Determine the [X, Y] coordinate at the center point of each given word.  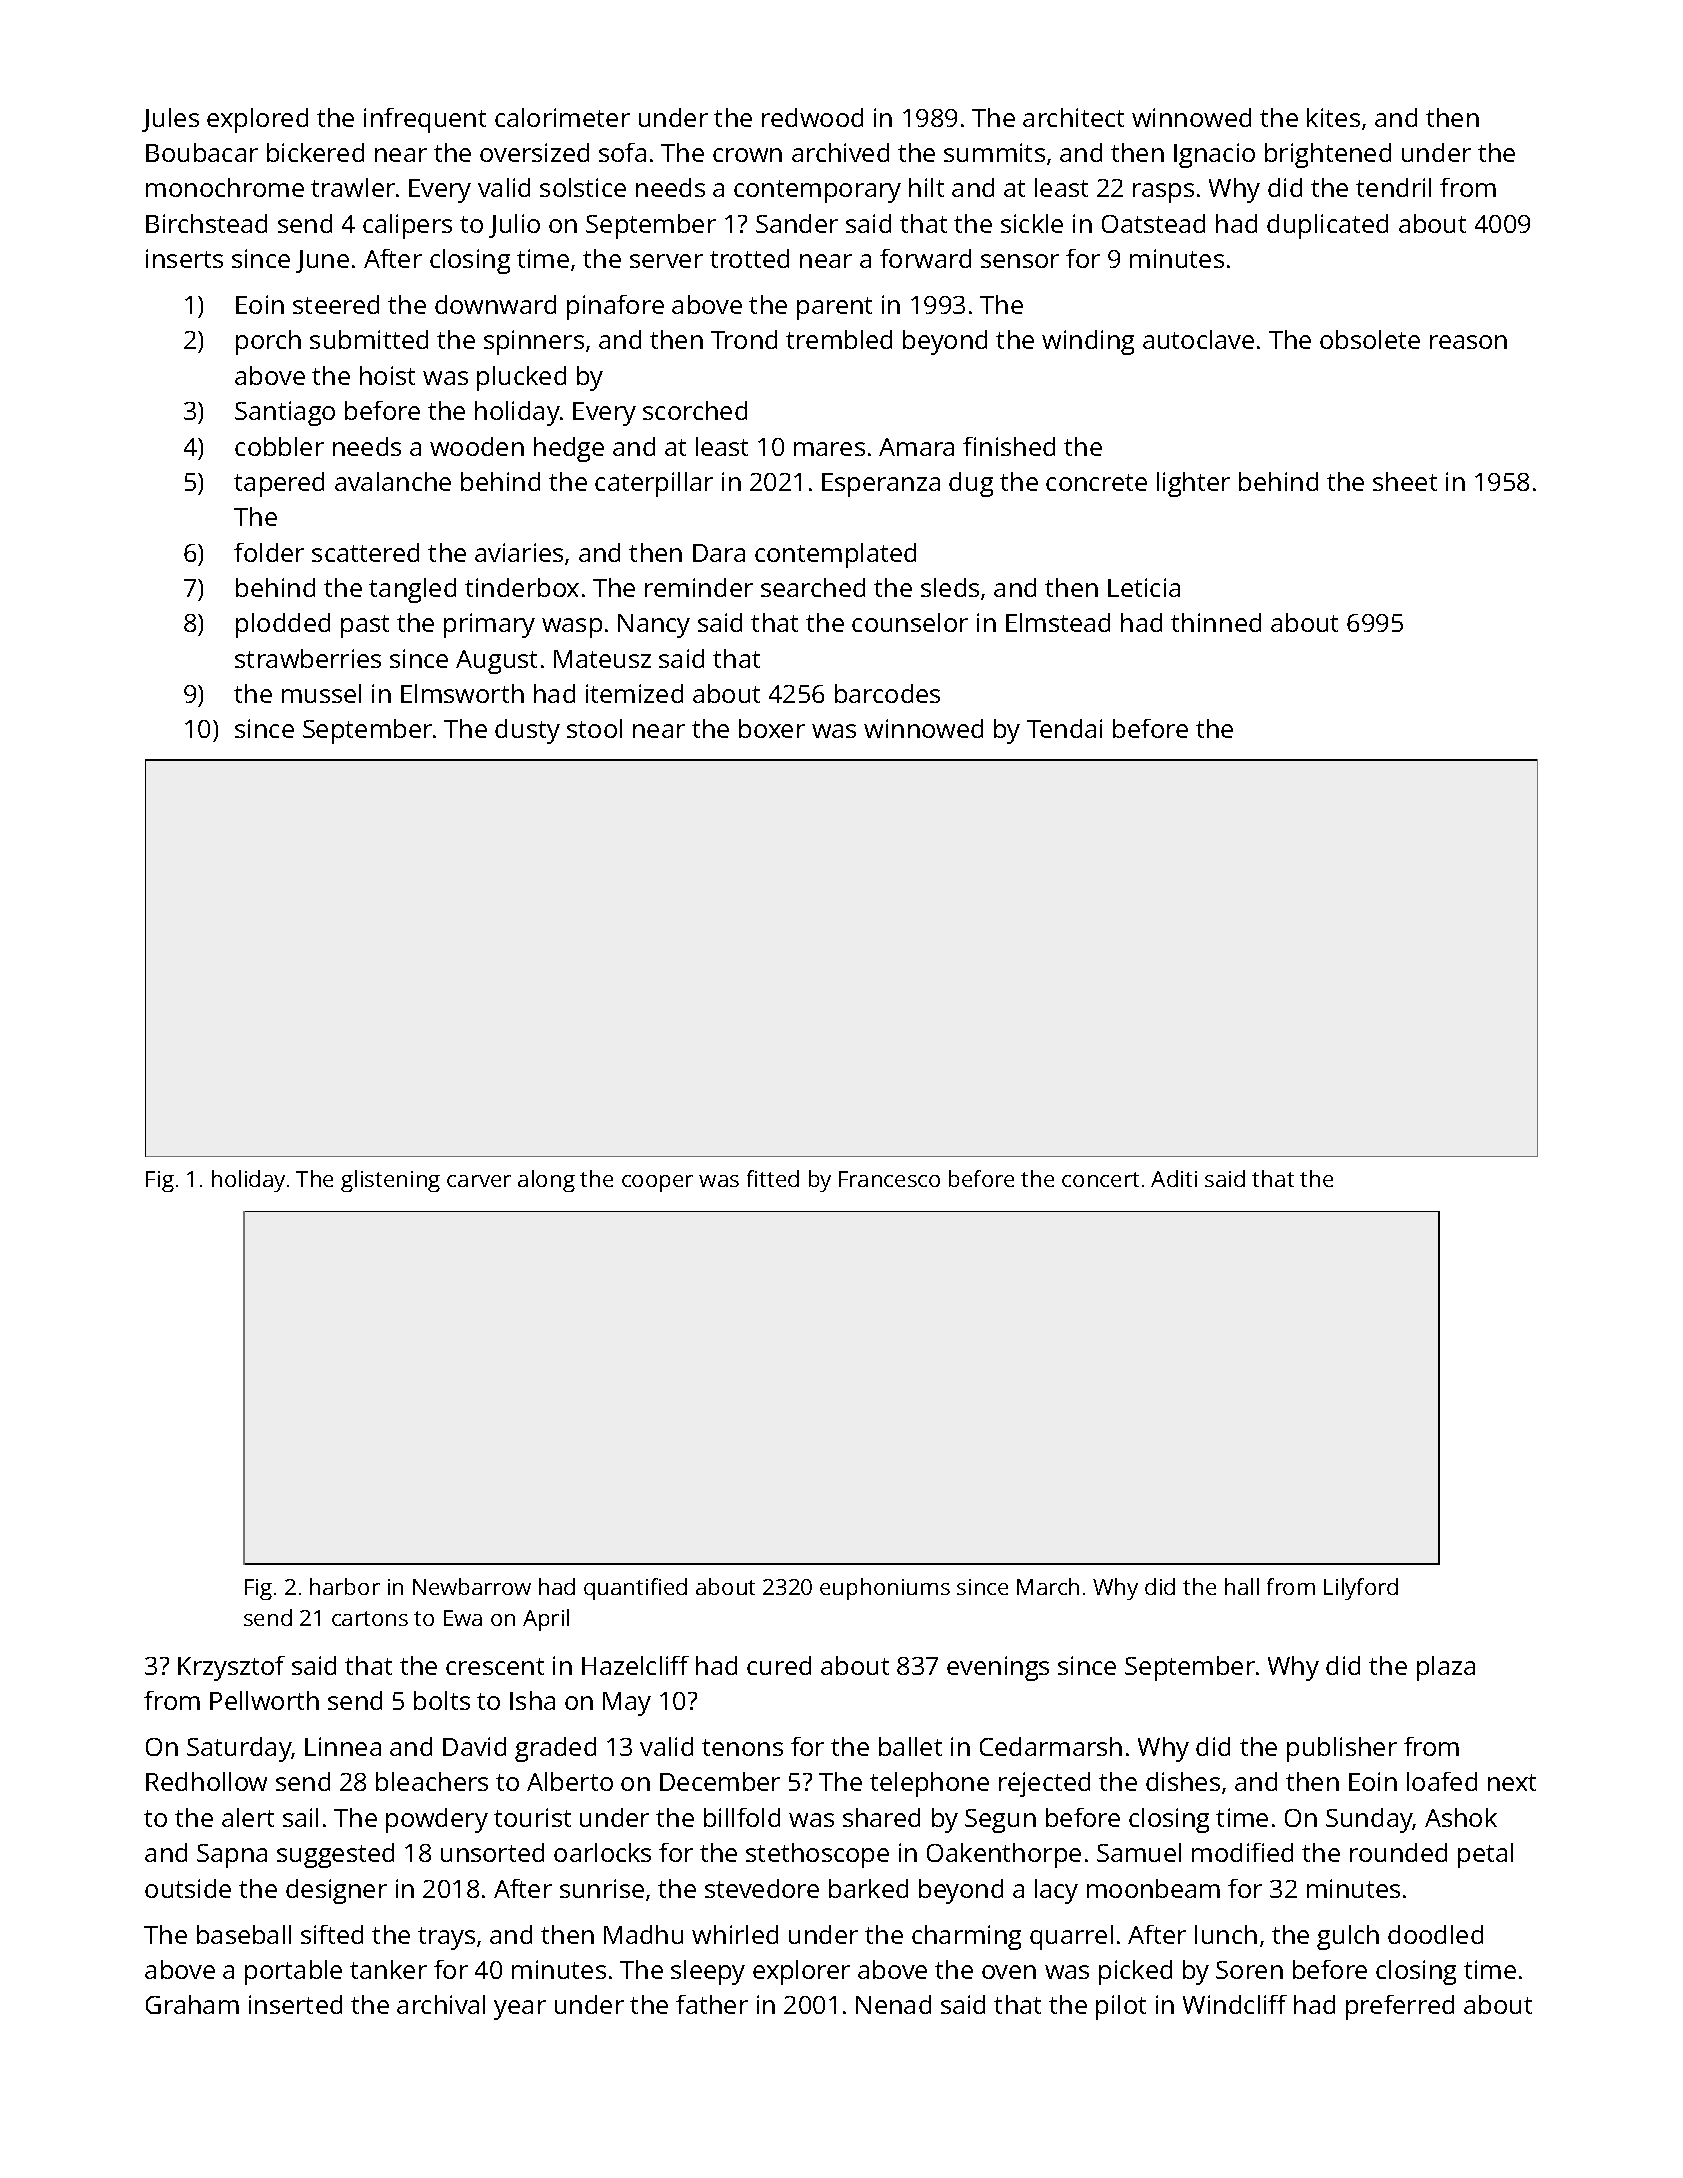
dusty [527, 731]
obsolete [1370, 339]
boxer [772, 728]
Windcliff [1235, 2004]
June [322, 261]
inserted [295, 2004]
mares [829, 449]
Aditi [1174, 1178]
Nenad [893, 2004]
